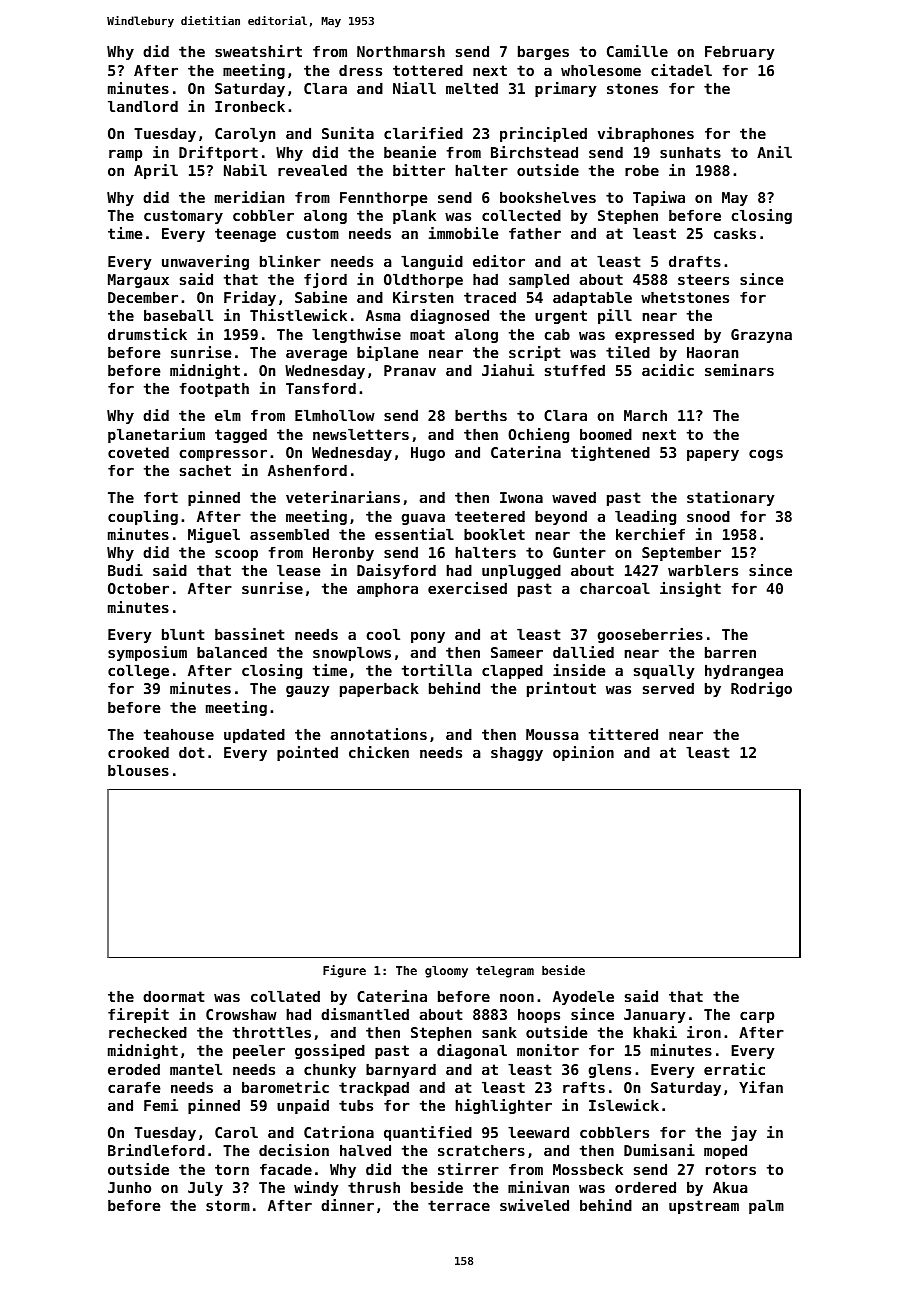 This screenshot has width=908, height=1316. Describe the element at coordinates (232, 652) in the screenshot. I see `balanced` at that location.
